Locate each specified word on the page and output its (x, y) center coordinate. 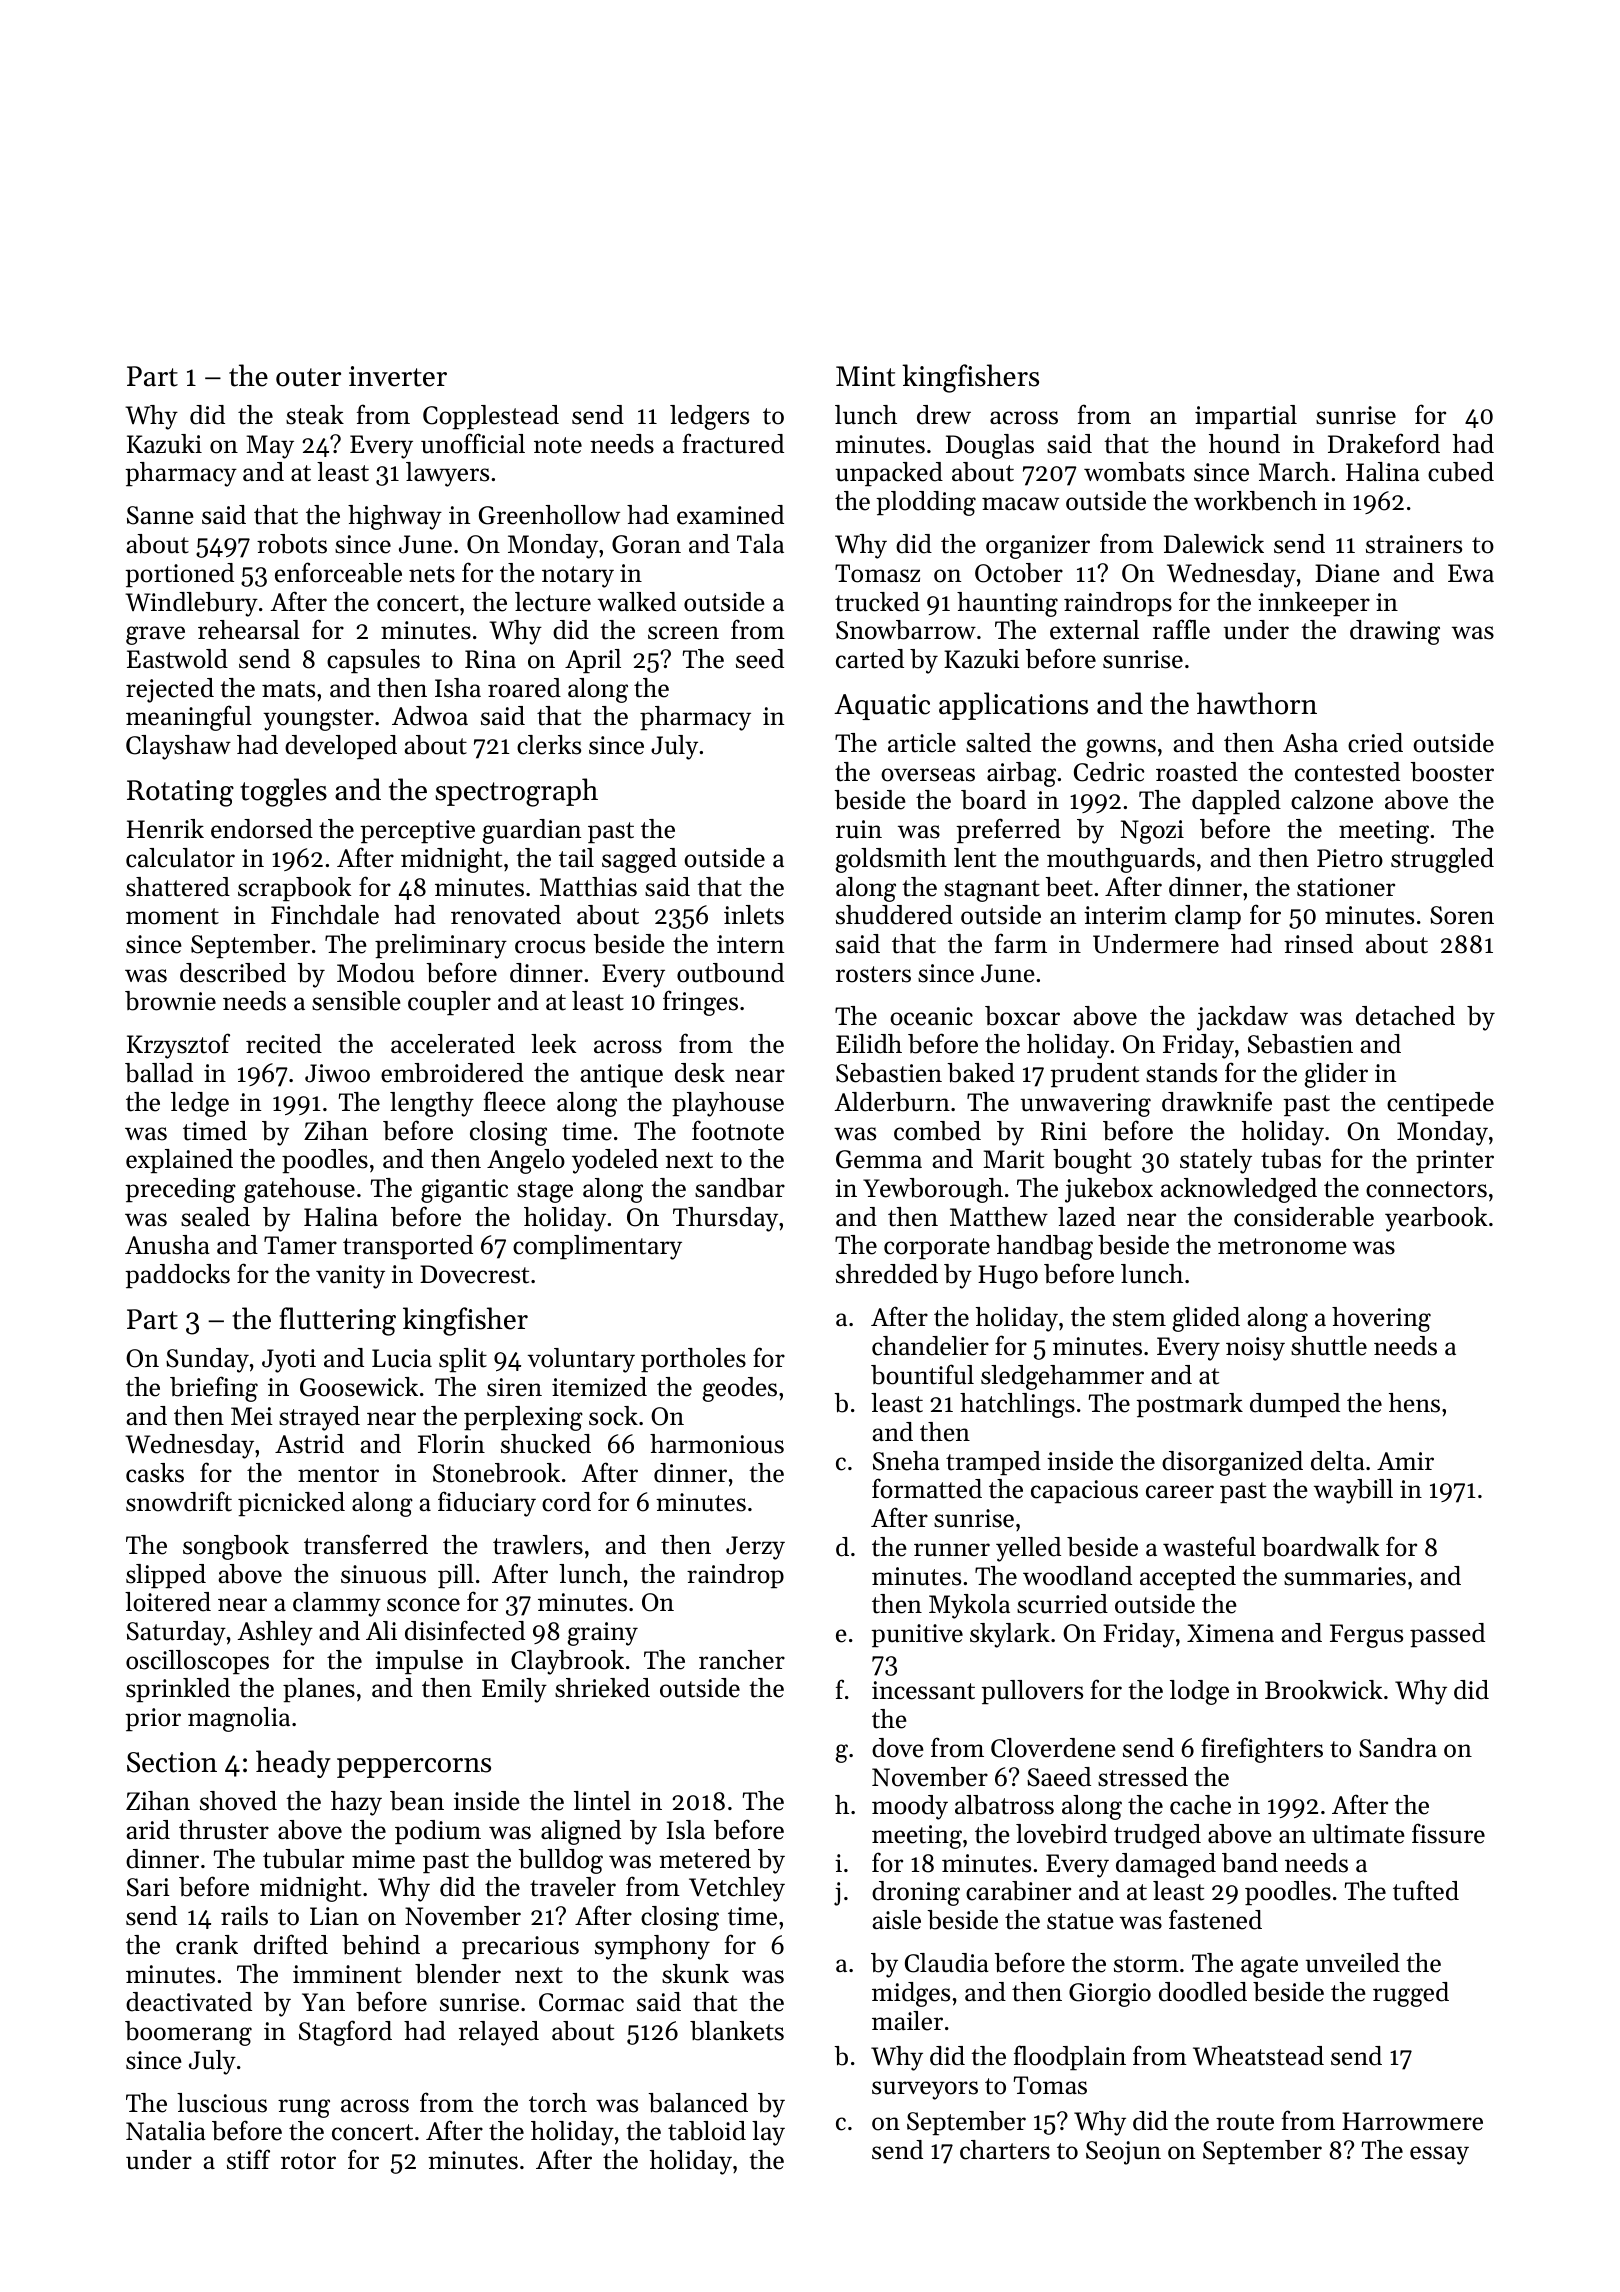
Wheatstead (1258, 2056)
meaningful (189, 718)
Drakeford (1384, 443)
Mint (865, 376)
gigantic (464, 1191)
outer (308, 377)
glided (1206, 1319)
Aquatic (882, 707)
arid (148, 1830)
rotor (308, 2161)
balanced (698, 2103)
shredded (887, 1274)
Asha (1310, 743)
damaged (1166, 1865)
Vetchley (737, 1889)
